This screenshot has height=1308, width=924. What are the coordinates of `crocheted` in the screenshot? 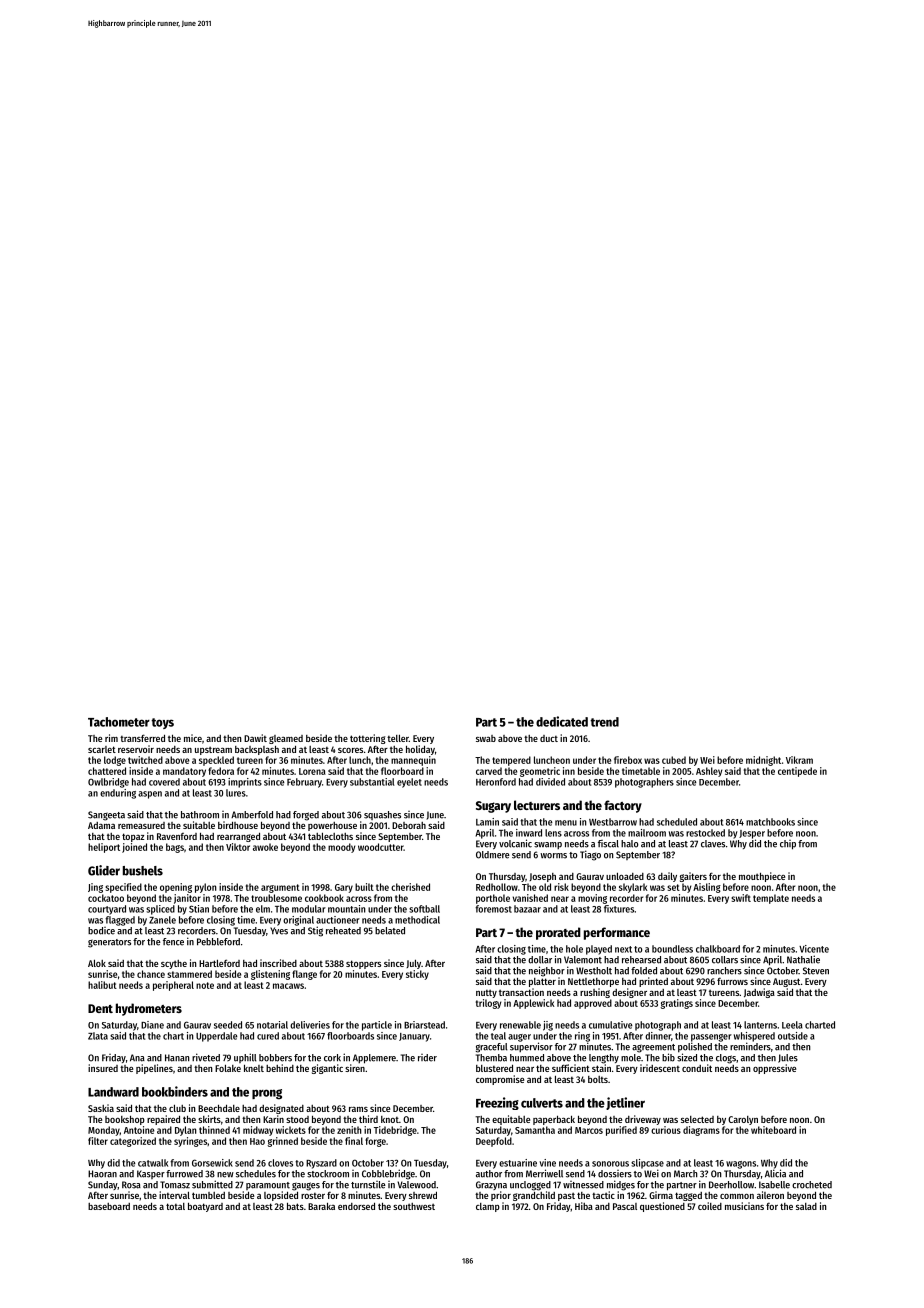 It's located at (812, 1185).
